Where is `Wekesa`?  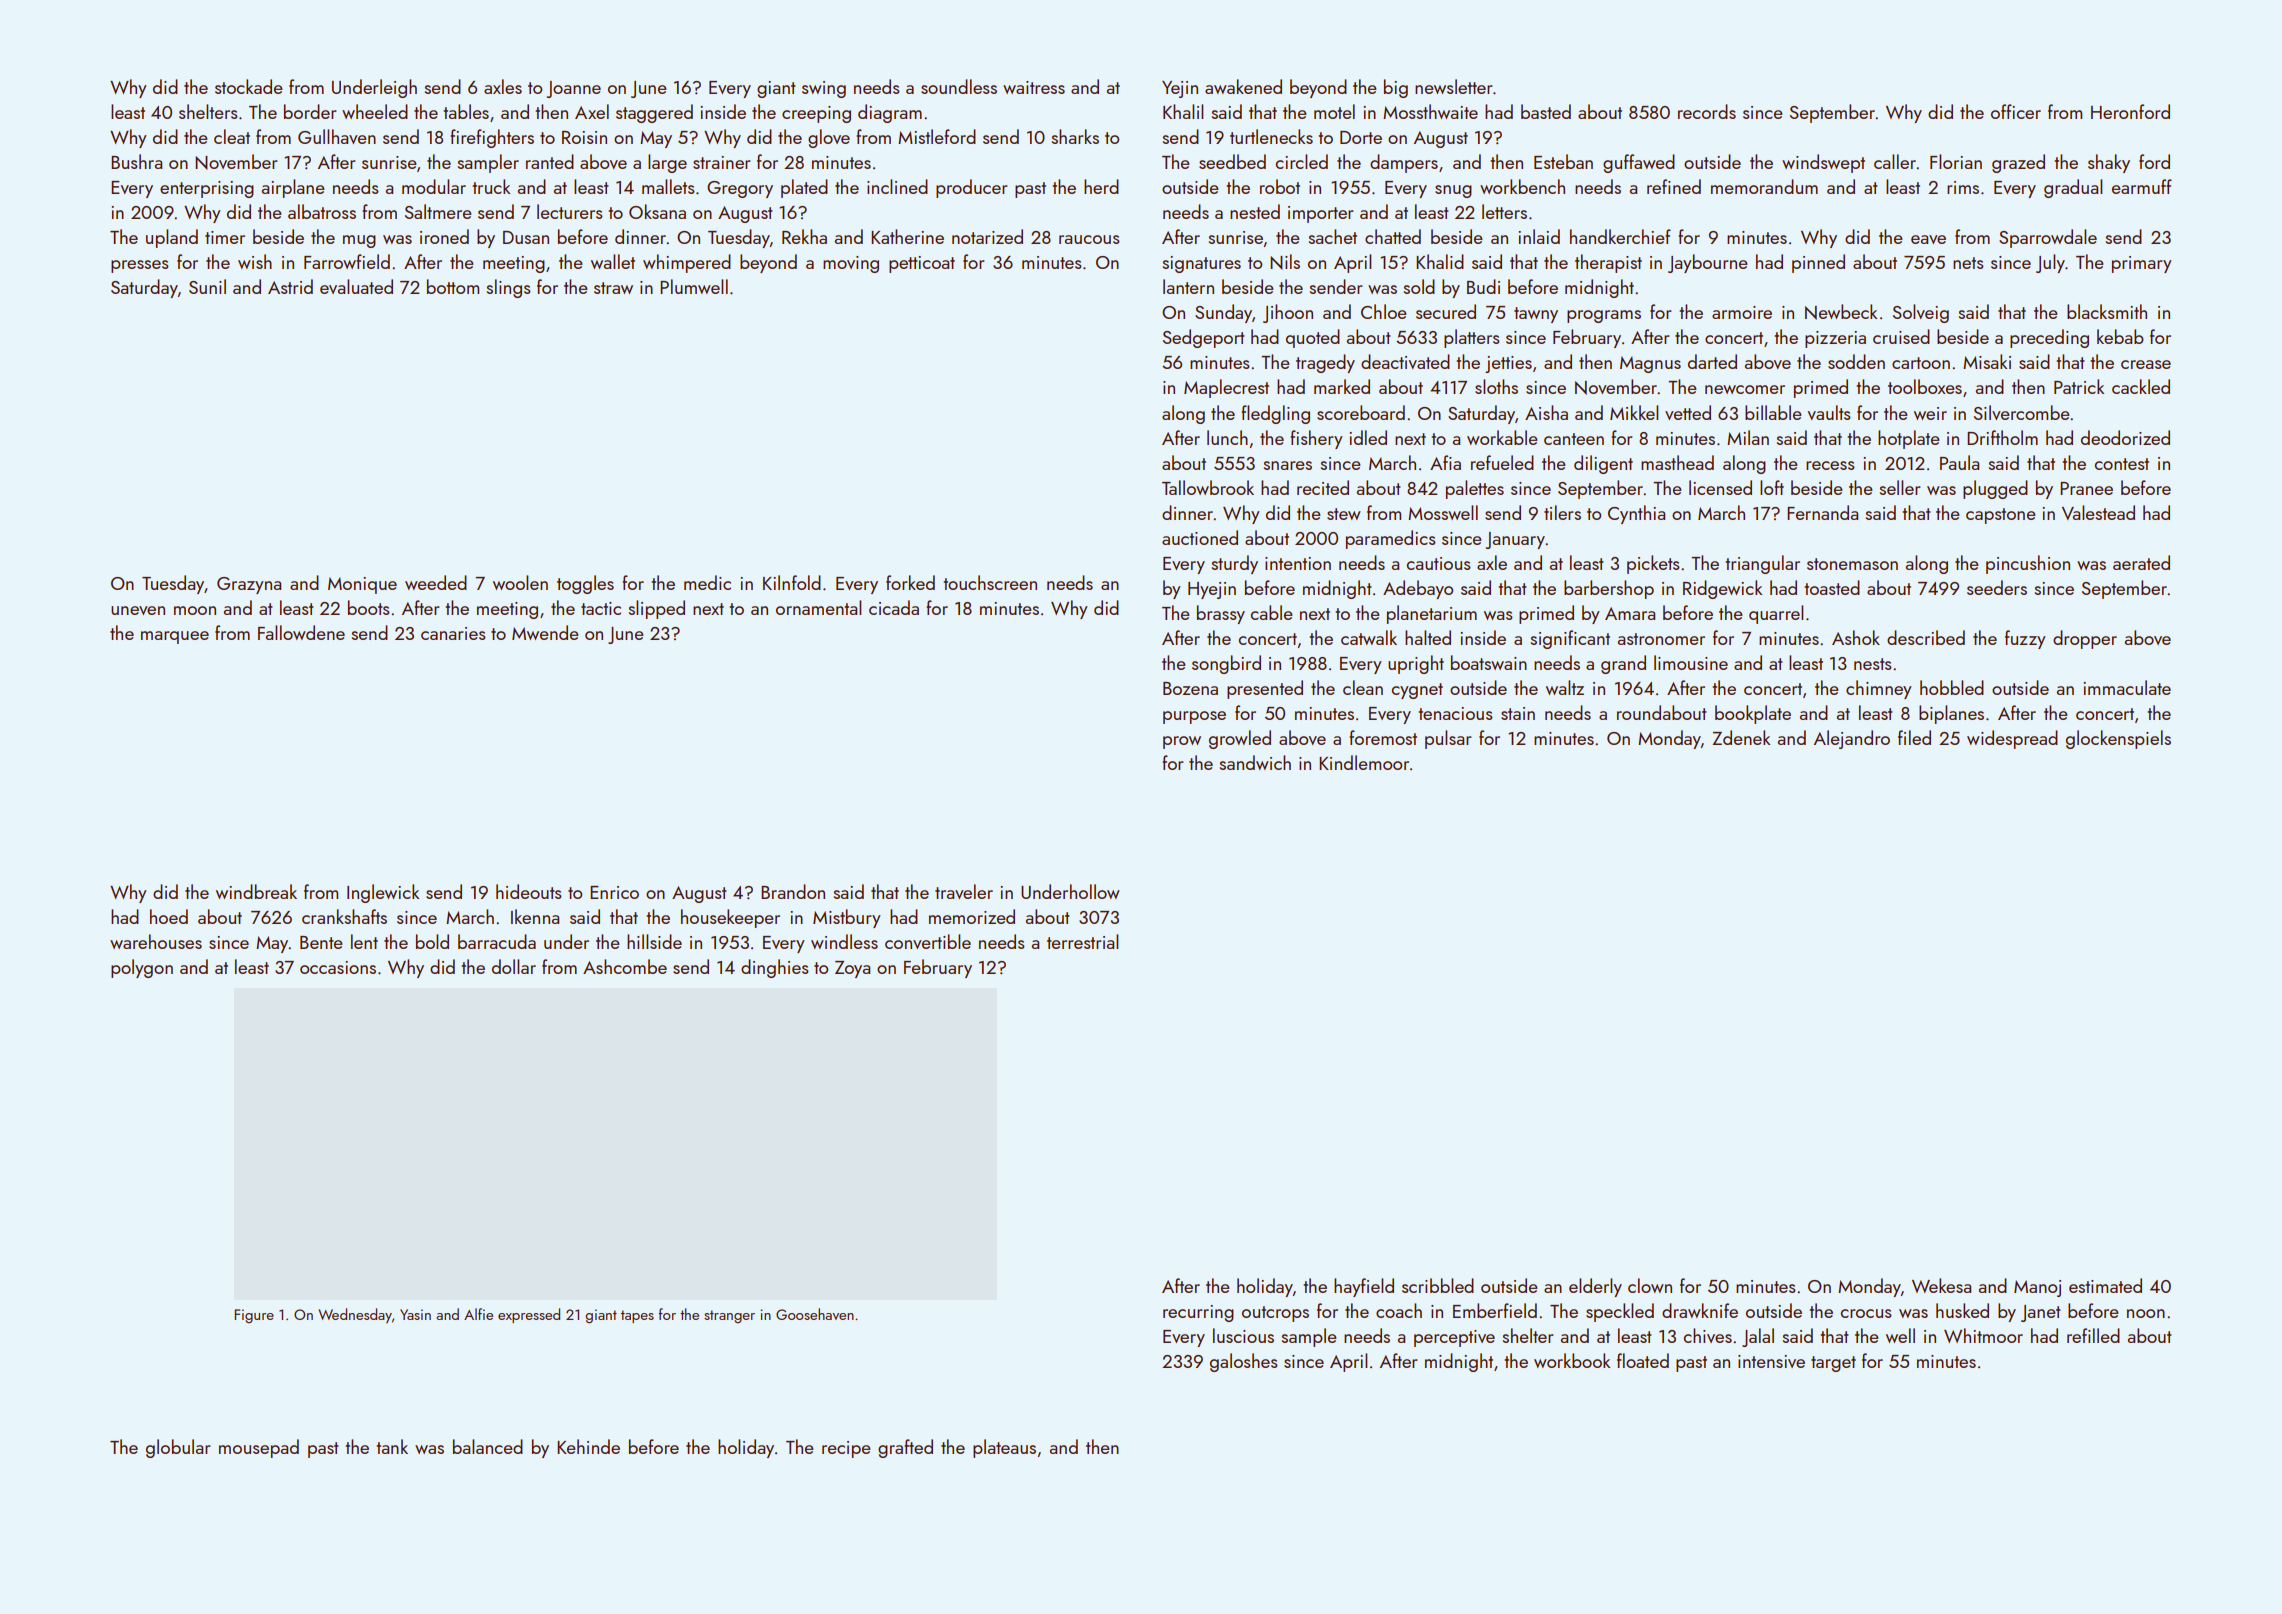 Wekesa is located at coordinates (1941, 1285).
